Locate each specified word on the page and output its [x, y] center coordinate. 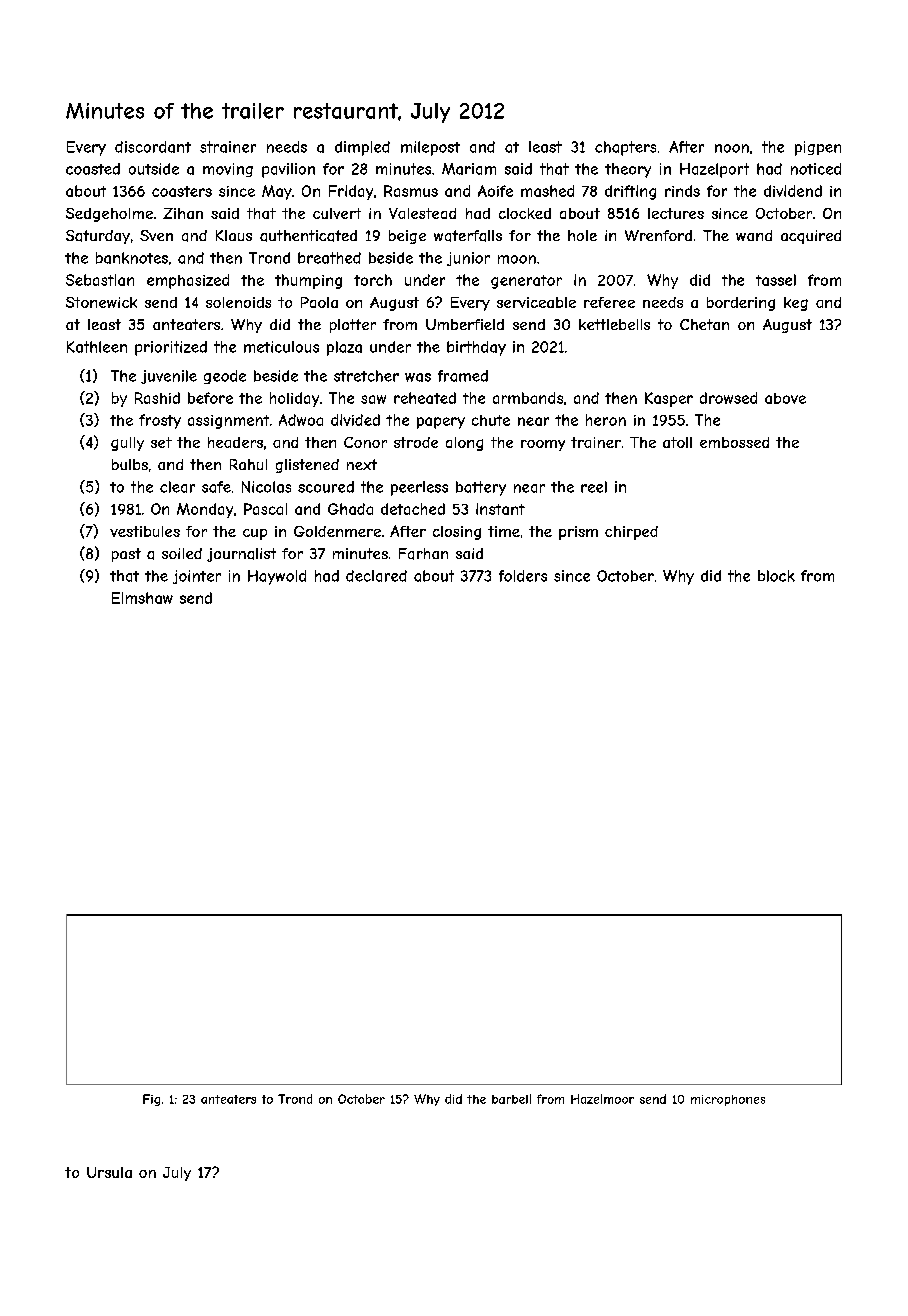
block [776, 576]
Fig [151, 1100]
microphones [728, 1100]
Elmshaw [142, 598]
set [161, 442]
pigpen [818, 148]
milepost [430, 148]
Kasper [669, 399]
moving [228, 170]
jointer [197, 577]
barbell [511, 1099]
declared [376, 576]
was [418, 377]
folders [523, 576]
